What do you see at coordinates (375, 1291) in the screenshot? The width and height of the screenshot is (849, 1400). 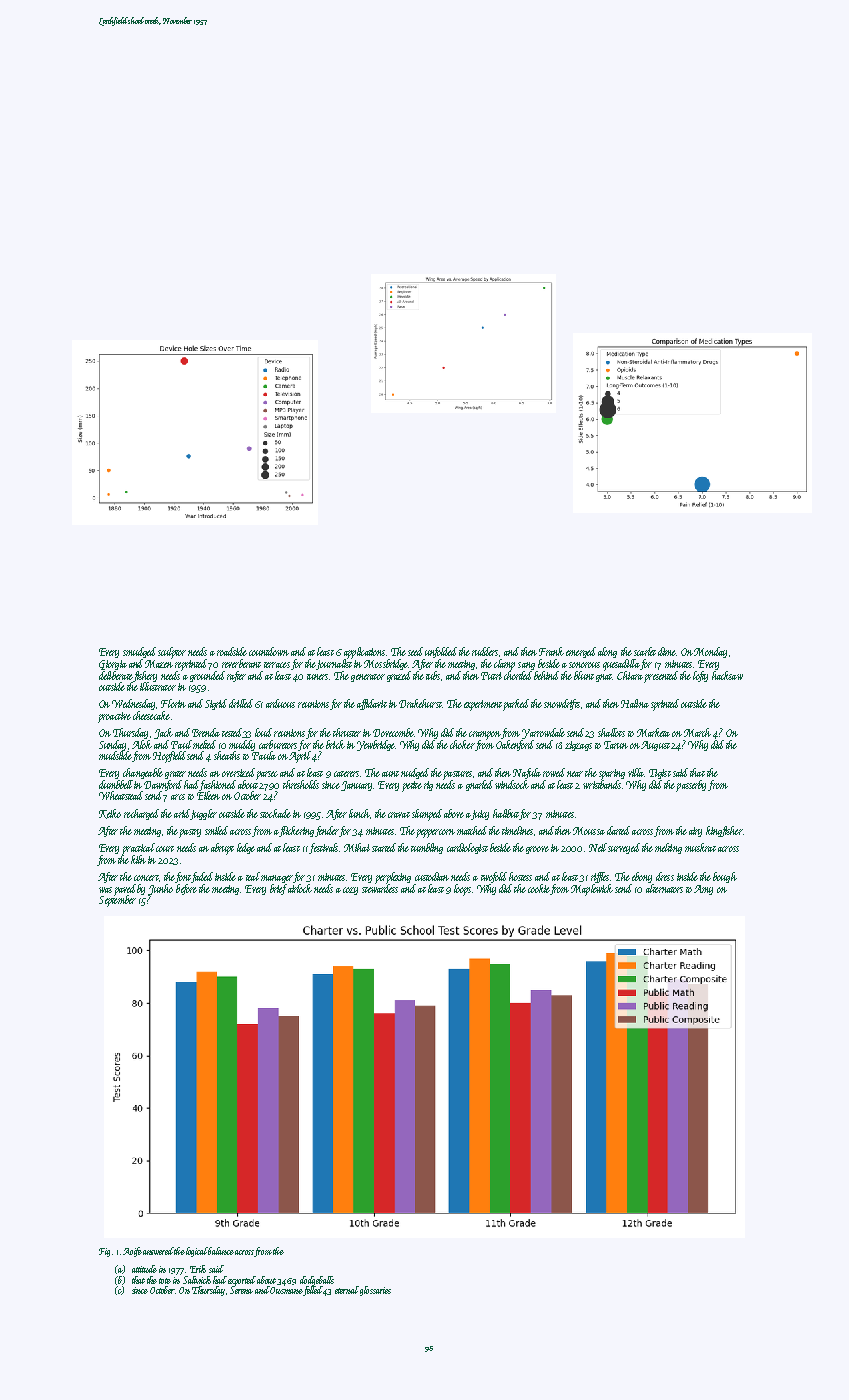 I see `glossaries` at bounding box center [375, 1291].
